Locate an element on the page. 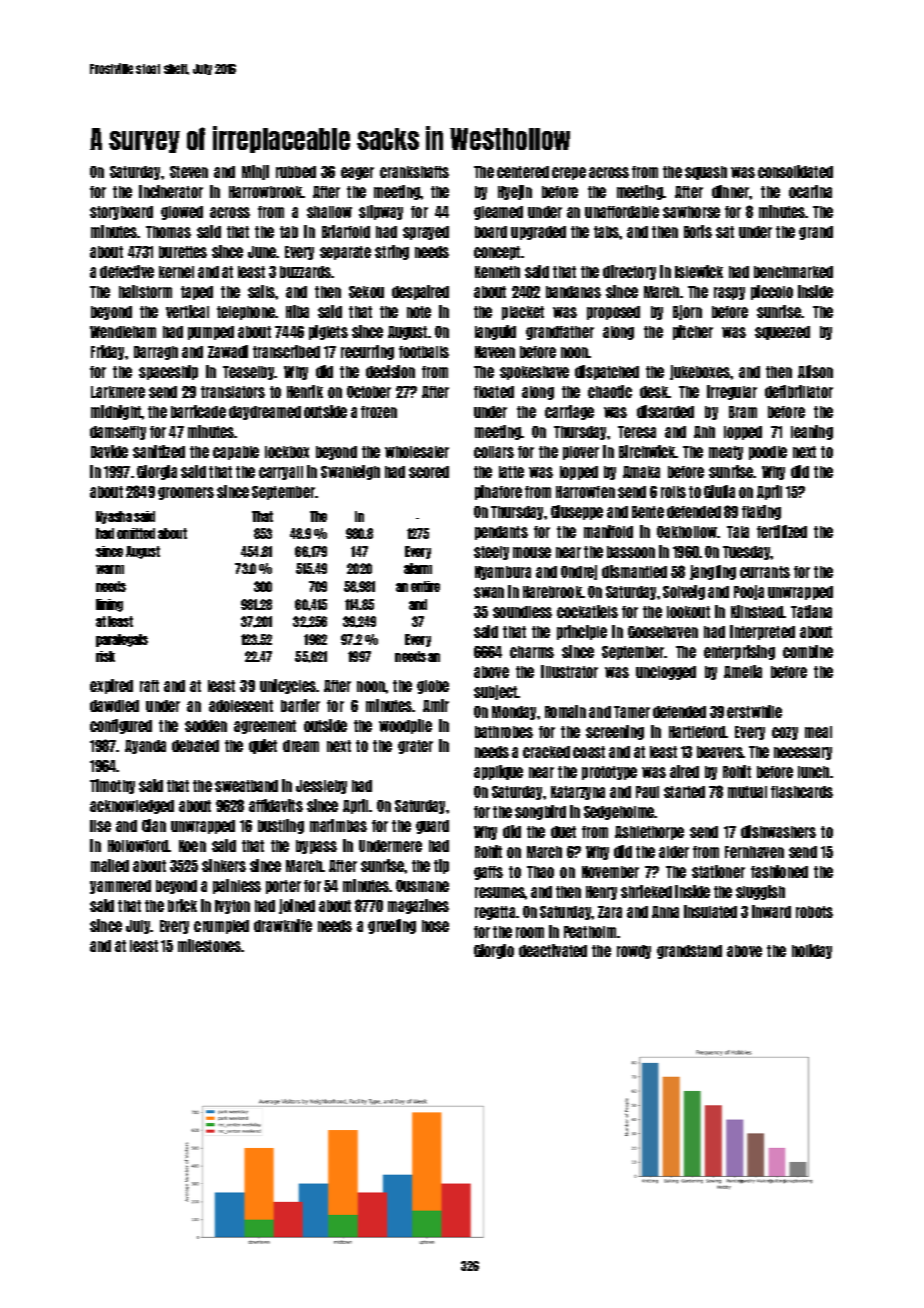 Image resolution: width=924 pixels, height=1308 pixels. Zawadi is located at coordinates (228, 351).
